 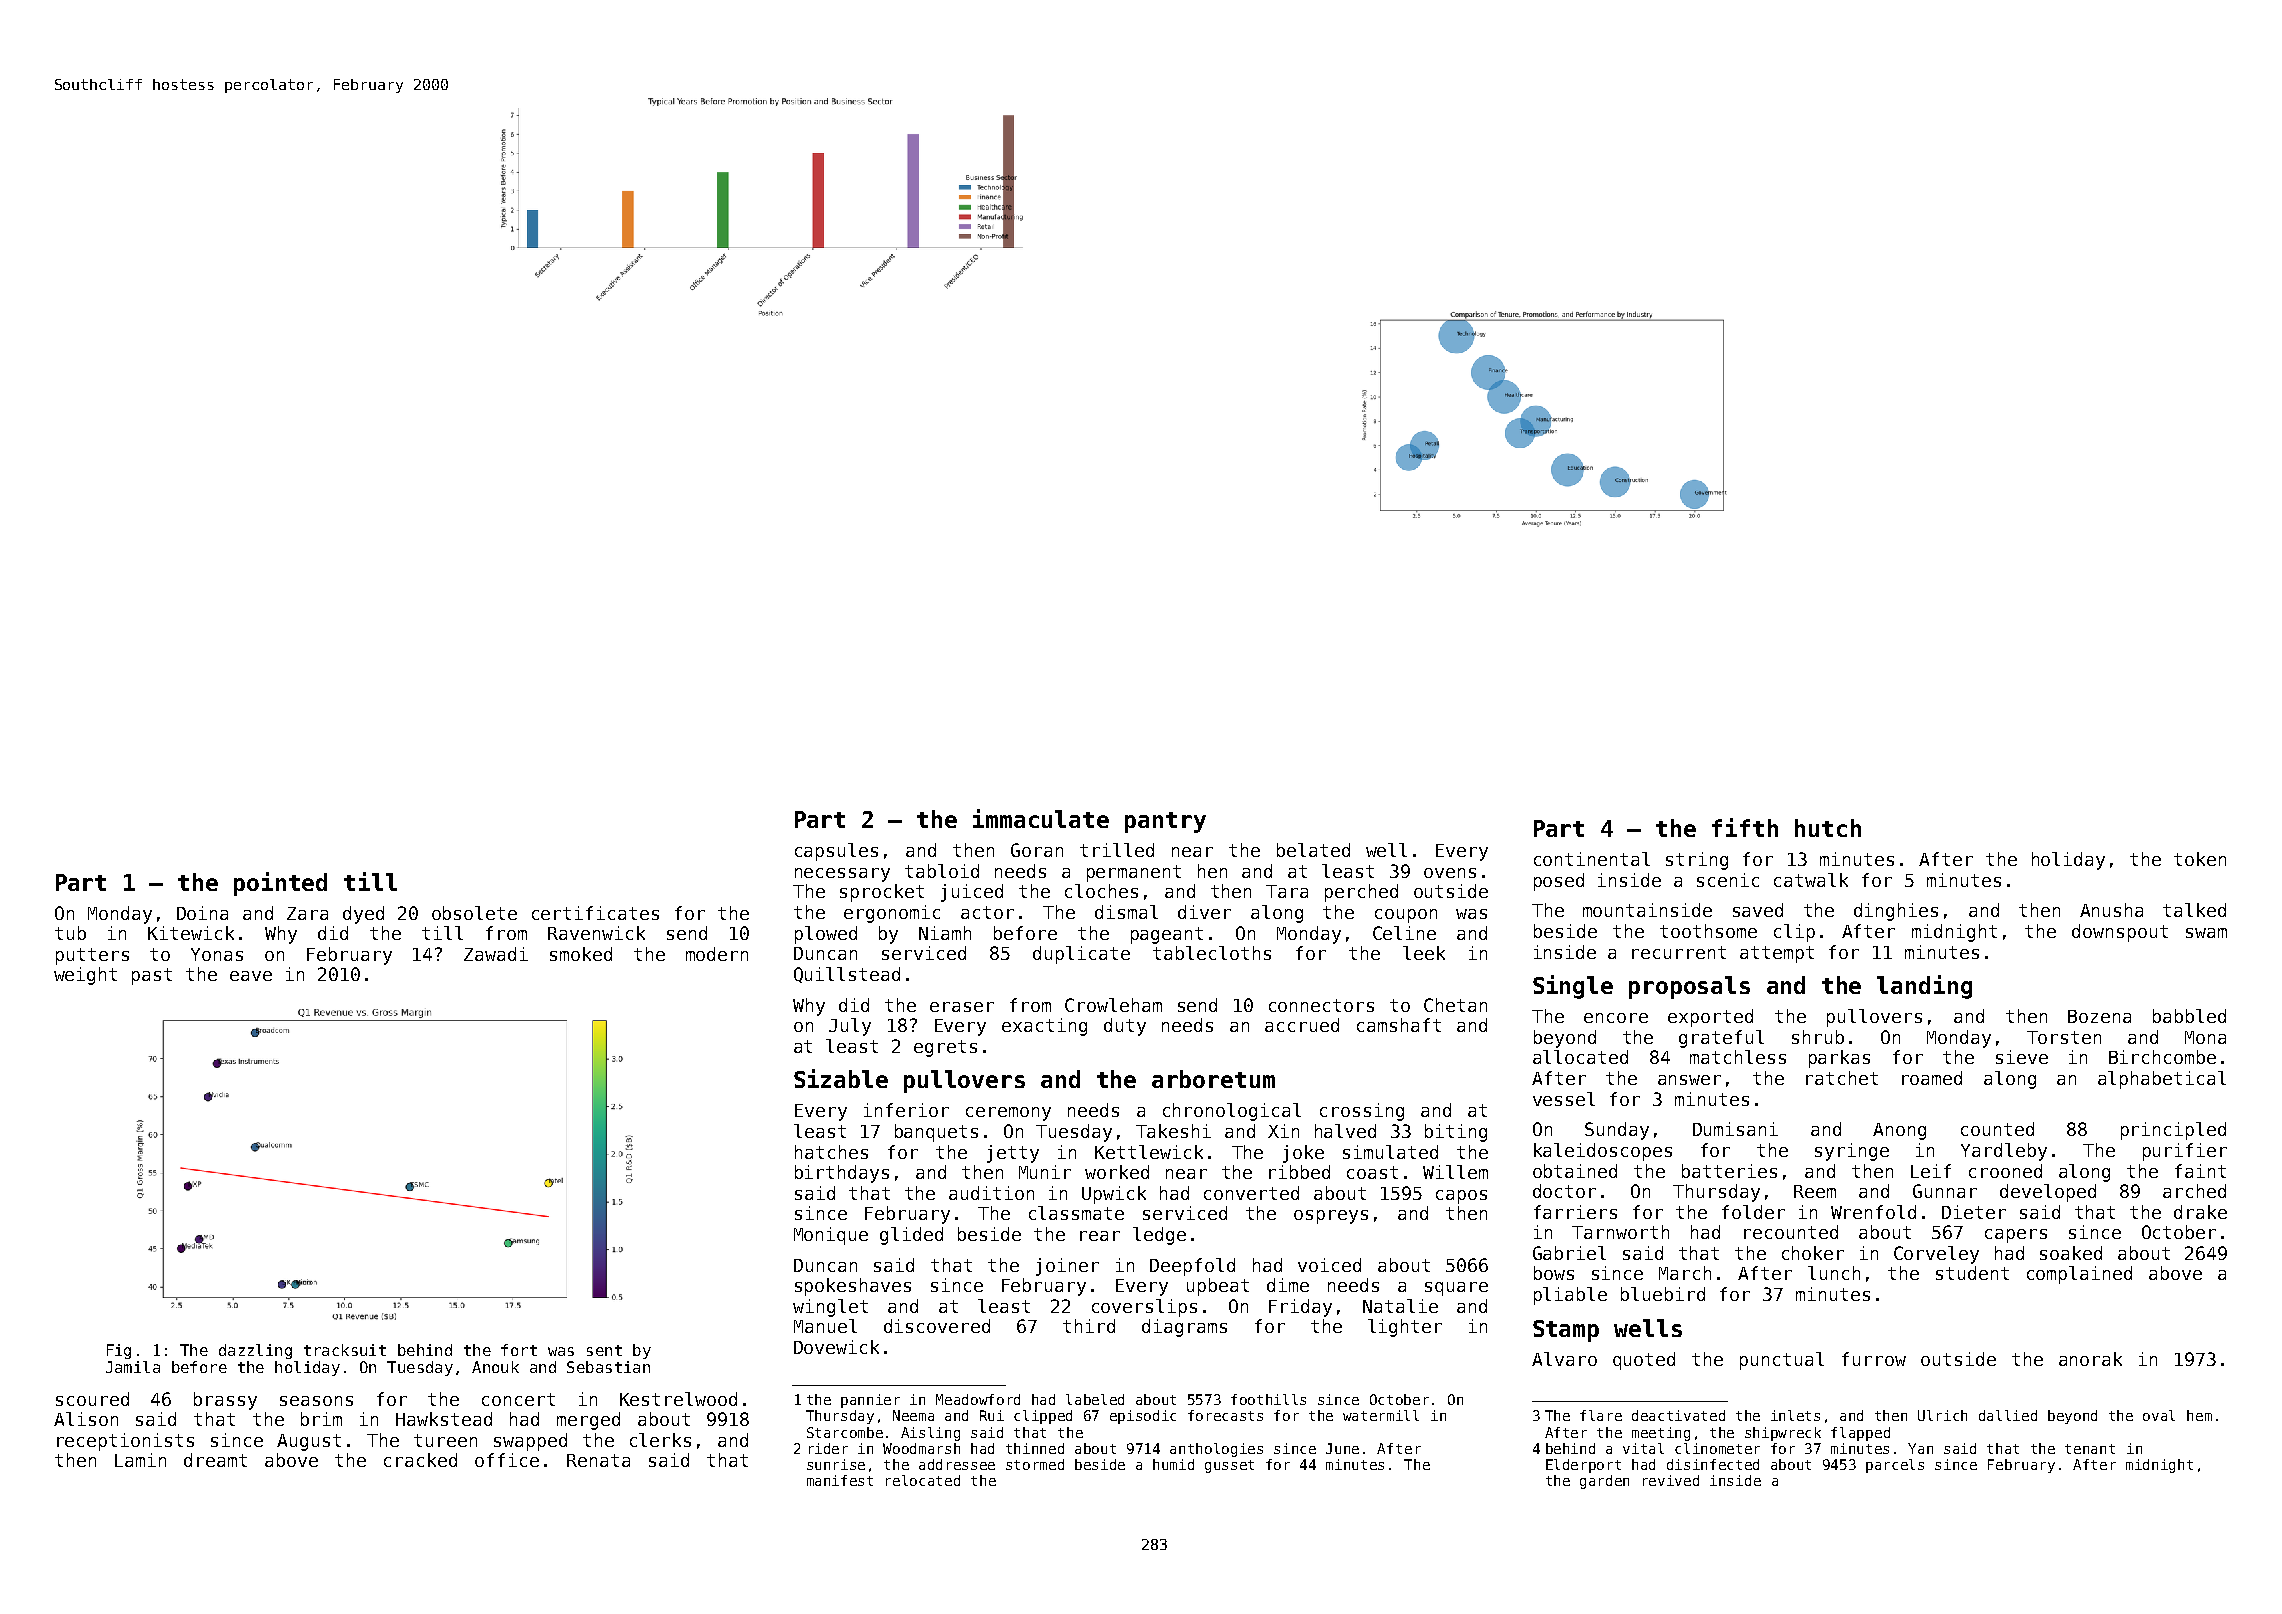 I want to click on hutch, so click(x=1828, y=828).
